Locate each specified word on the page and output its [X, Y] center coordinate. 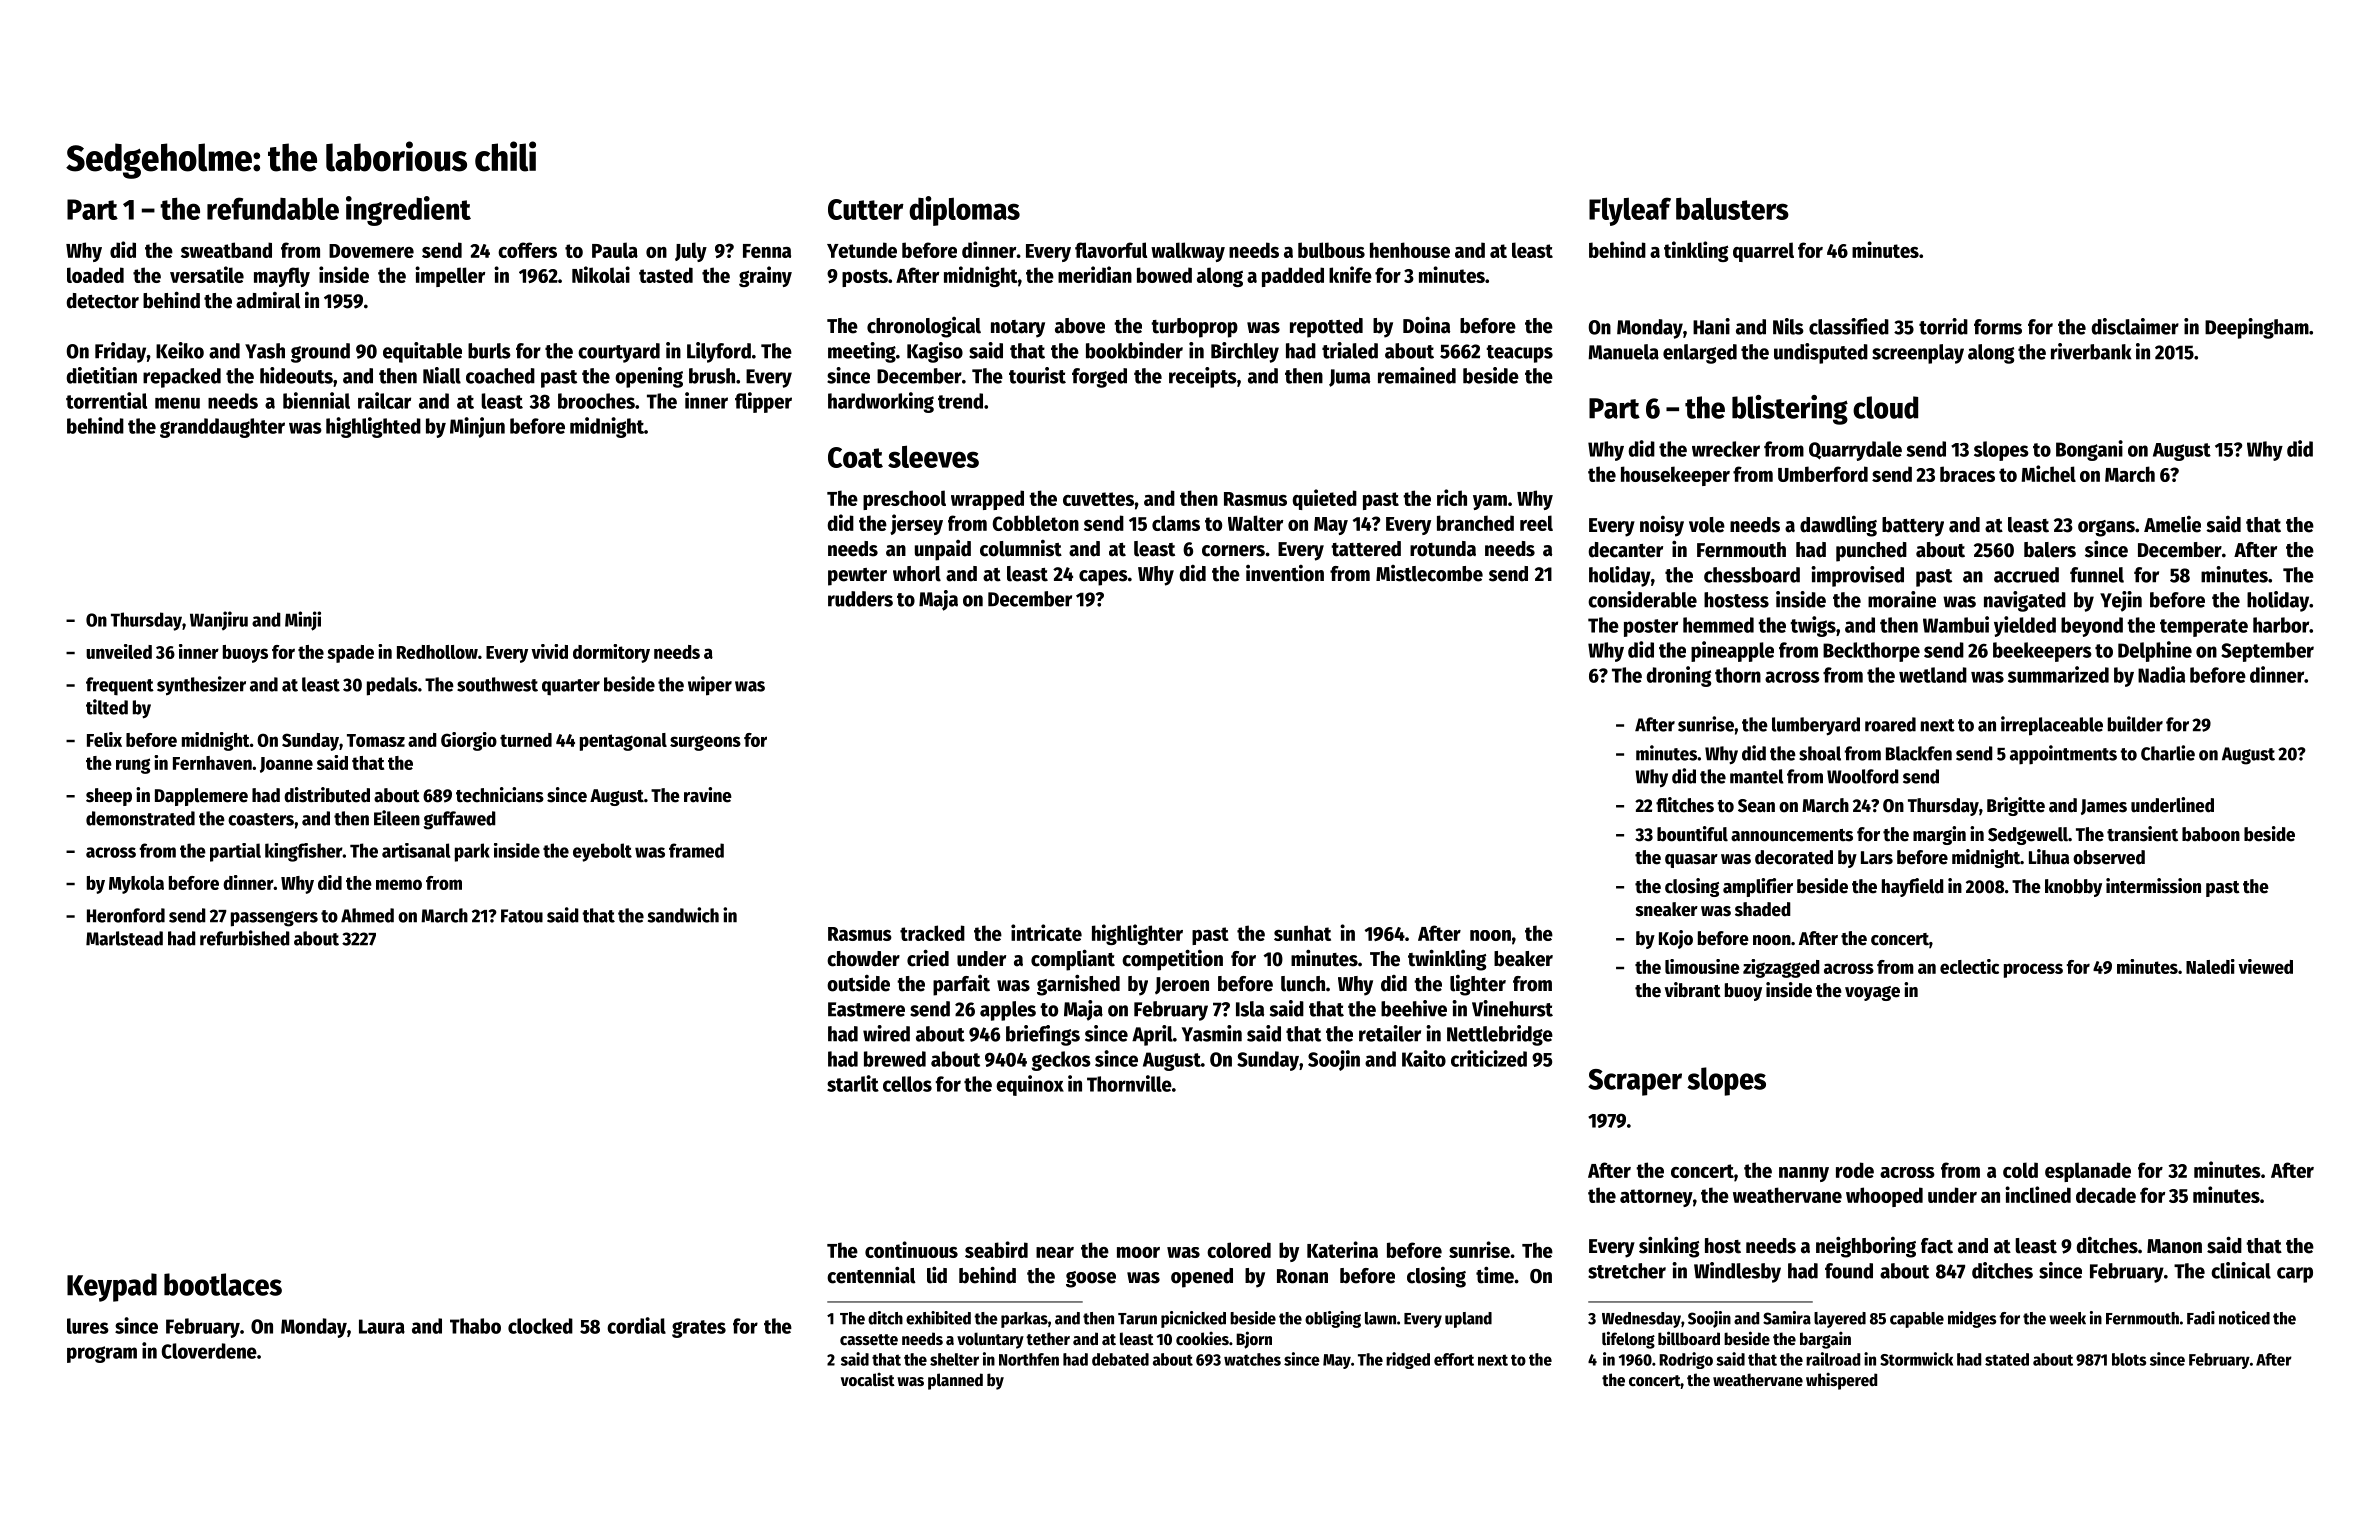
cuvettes [1098, 499]
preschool [904, 500]
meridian [1095, 274]
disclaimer [2135, 326]
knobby [2073, 888]
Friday [121, 352]
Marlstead [124, 938]
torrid [1943, 326]
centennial [871, 1275]
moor [1138, 1252]
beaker [1523, 959]
